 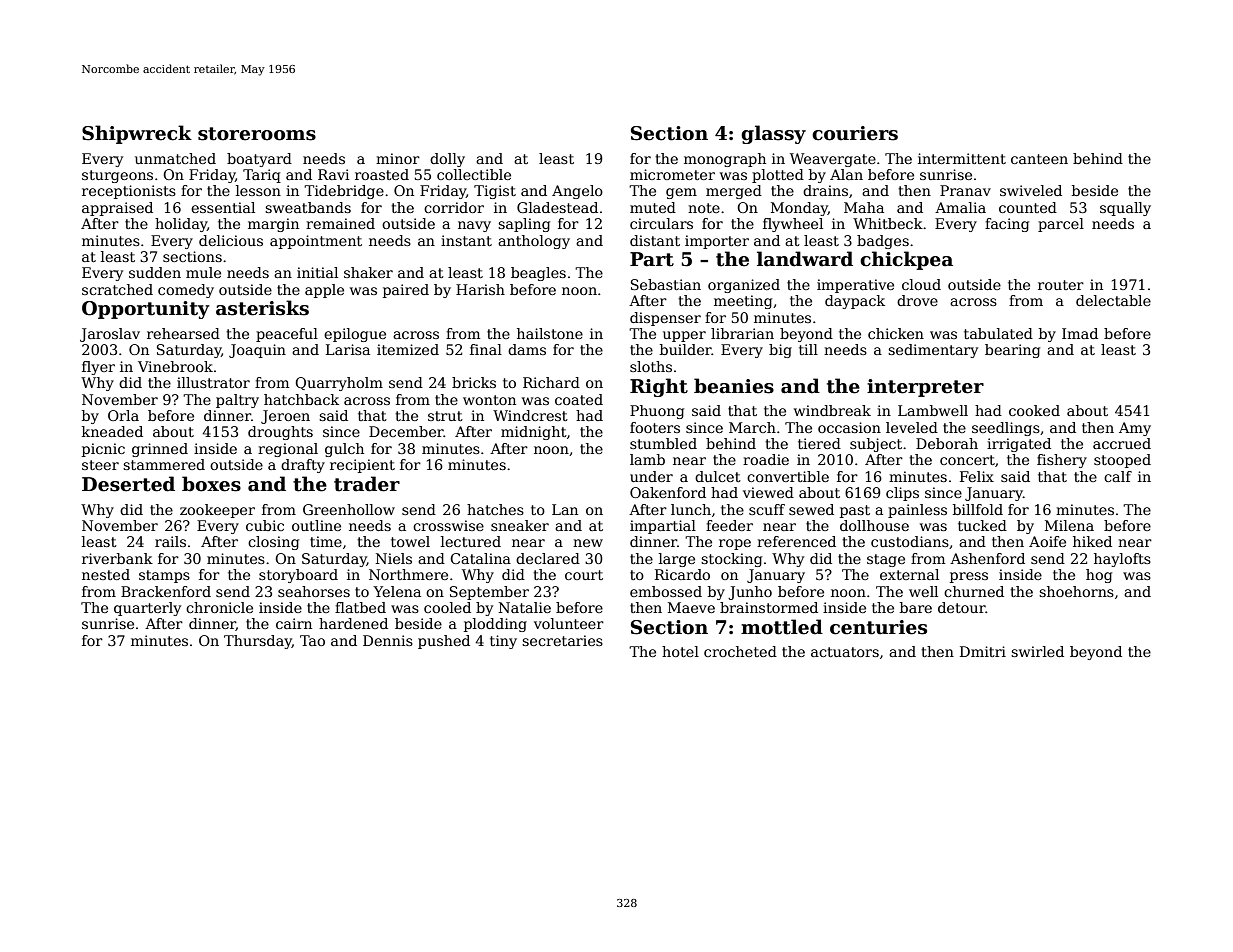 What do you see at coordinates (896, 333) in the screenshot?
I see `chicken` at bounding box center [896, 333].
